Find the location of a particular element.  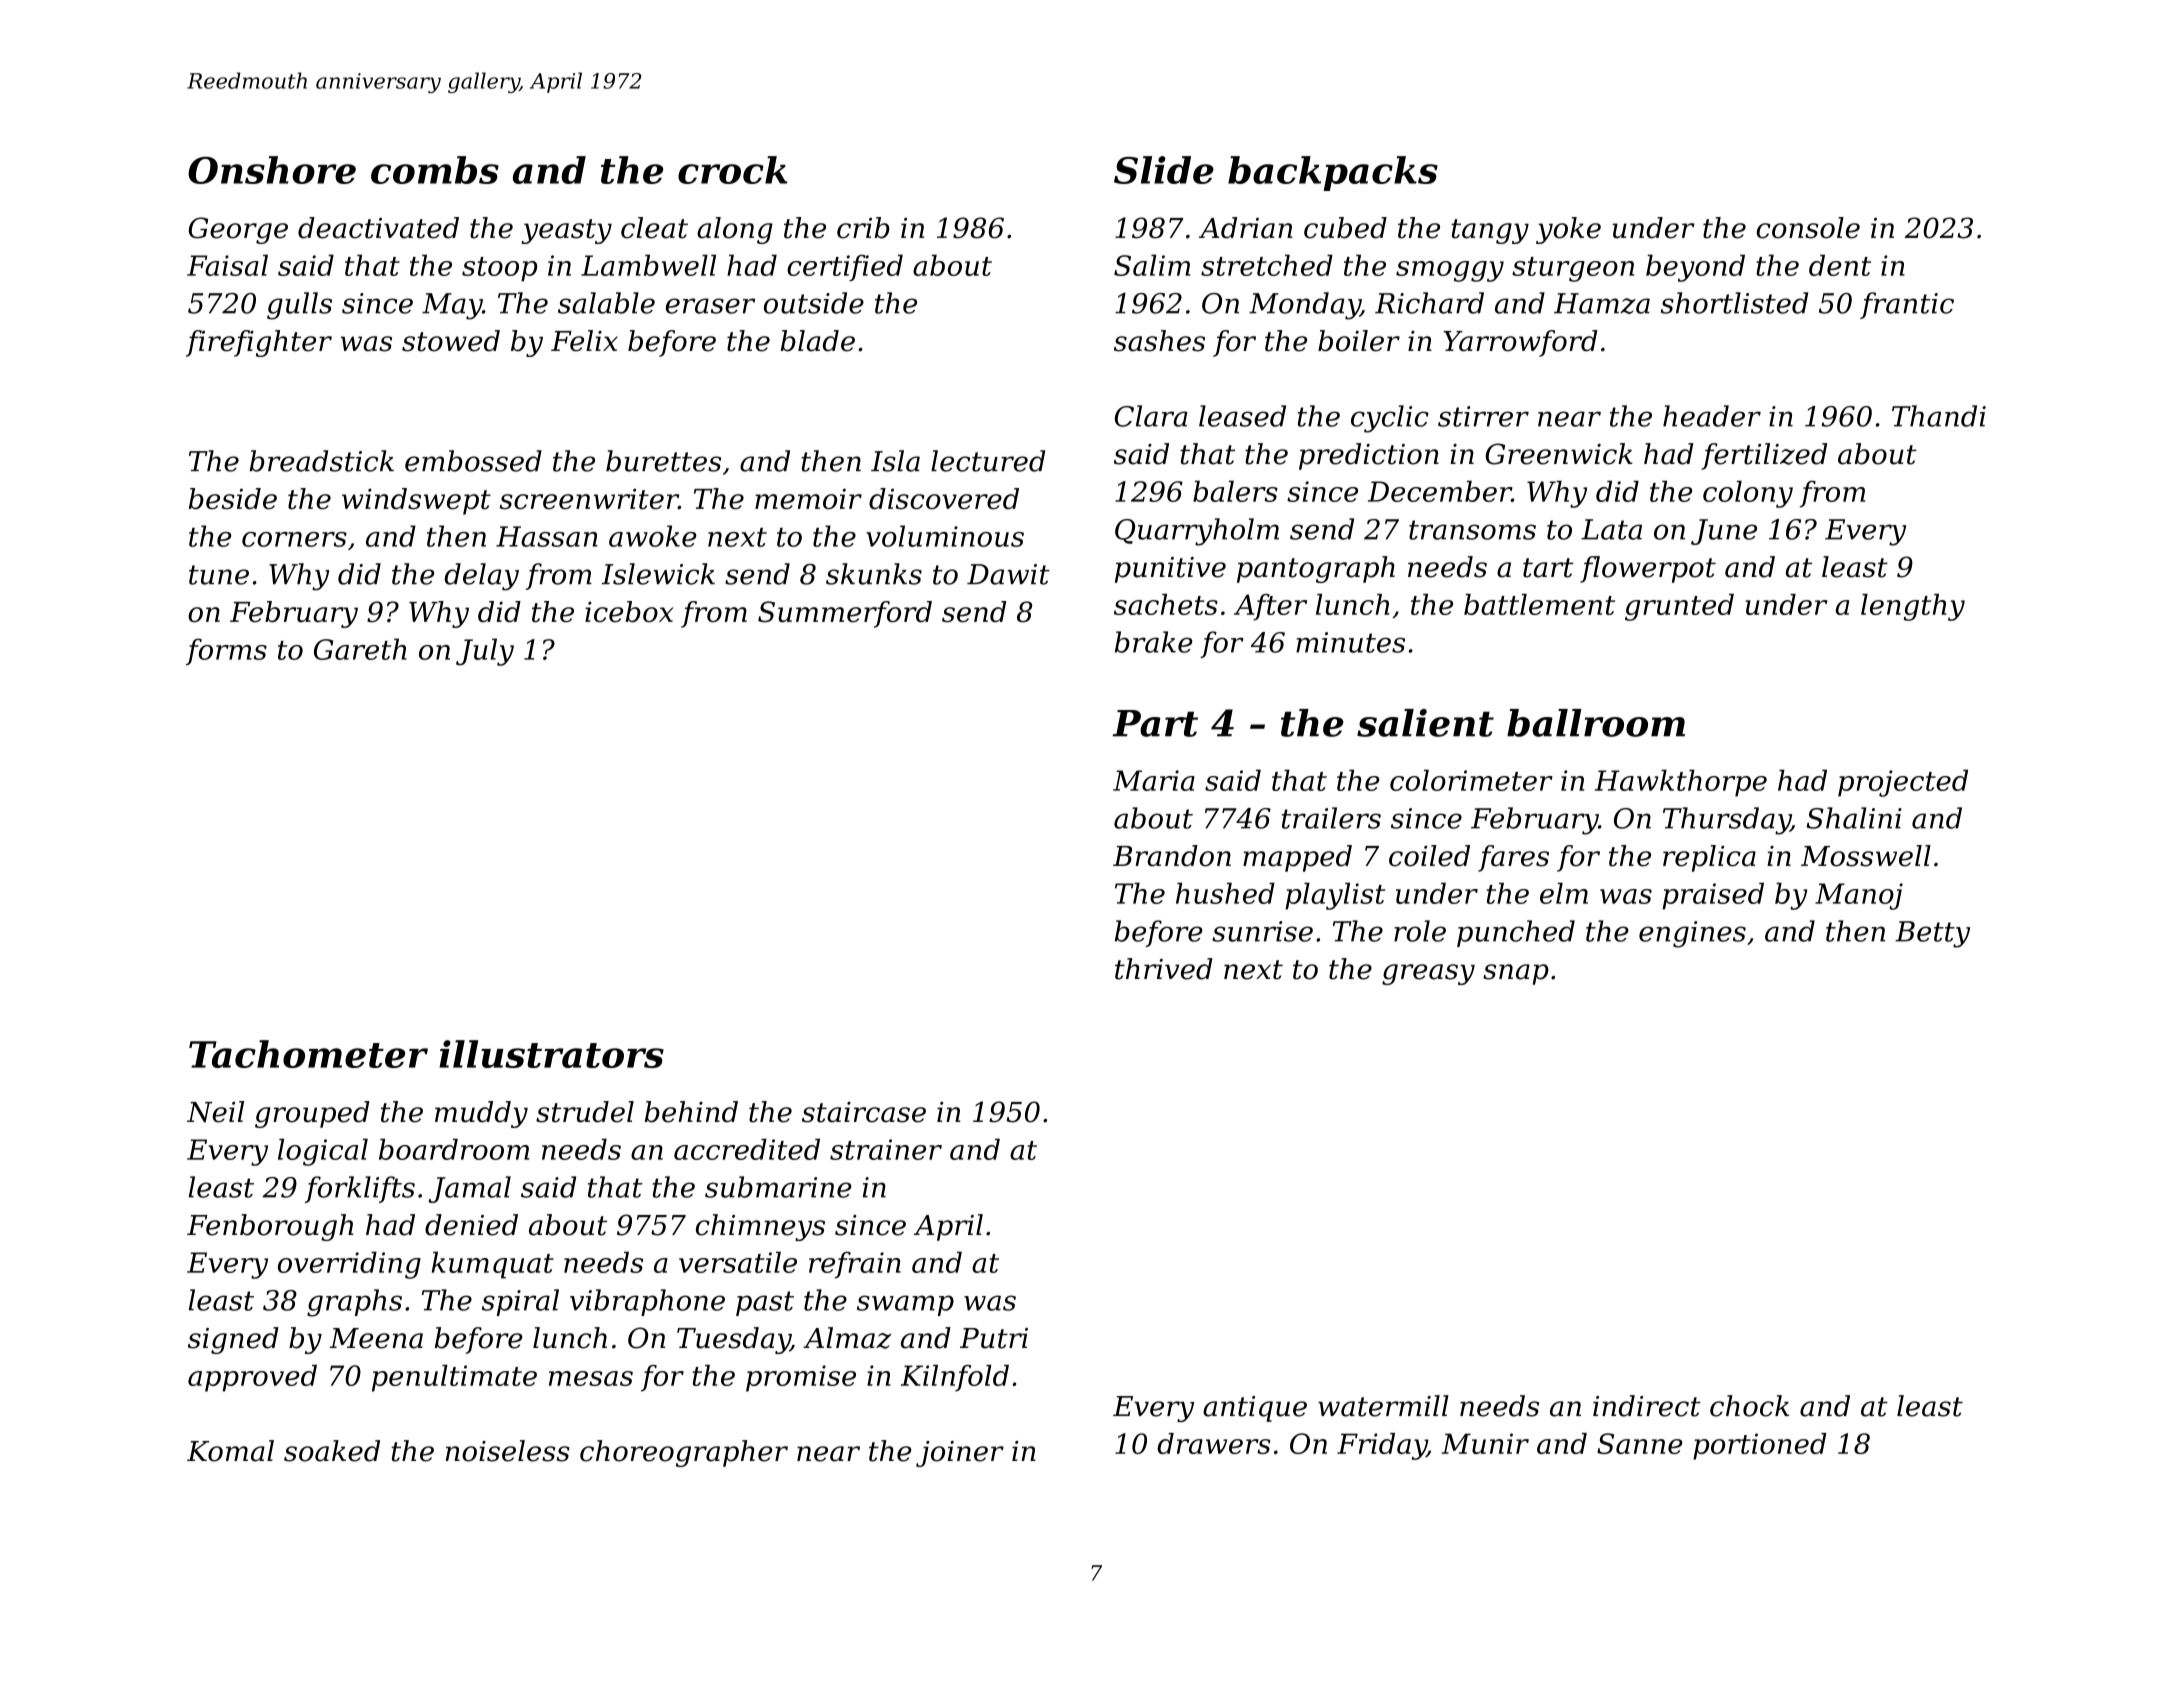

illustrators is located at coordinates (551, 1054).
